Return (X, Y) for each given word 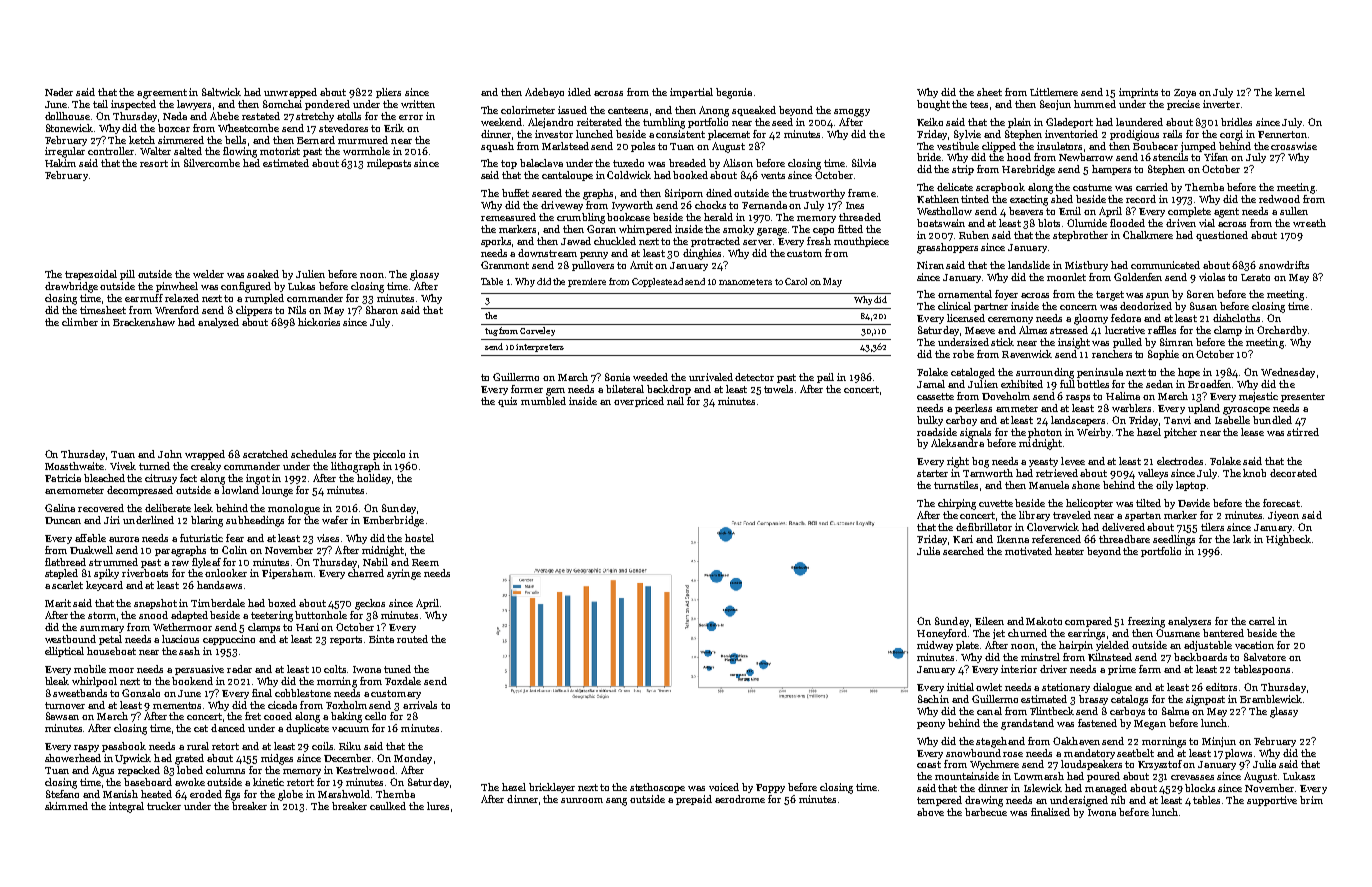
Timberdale (218, 603)
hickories (319, 322)
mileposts (389, 164)
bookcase (628, 217)
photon (1045, 433)
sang (616, 802)
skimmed (66, 806)
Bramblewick (1271, 699)
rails (1172, 134)
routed (412, 639)
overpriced (639, 402)
